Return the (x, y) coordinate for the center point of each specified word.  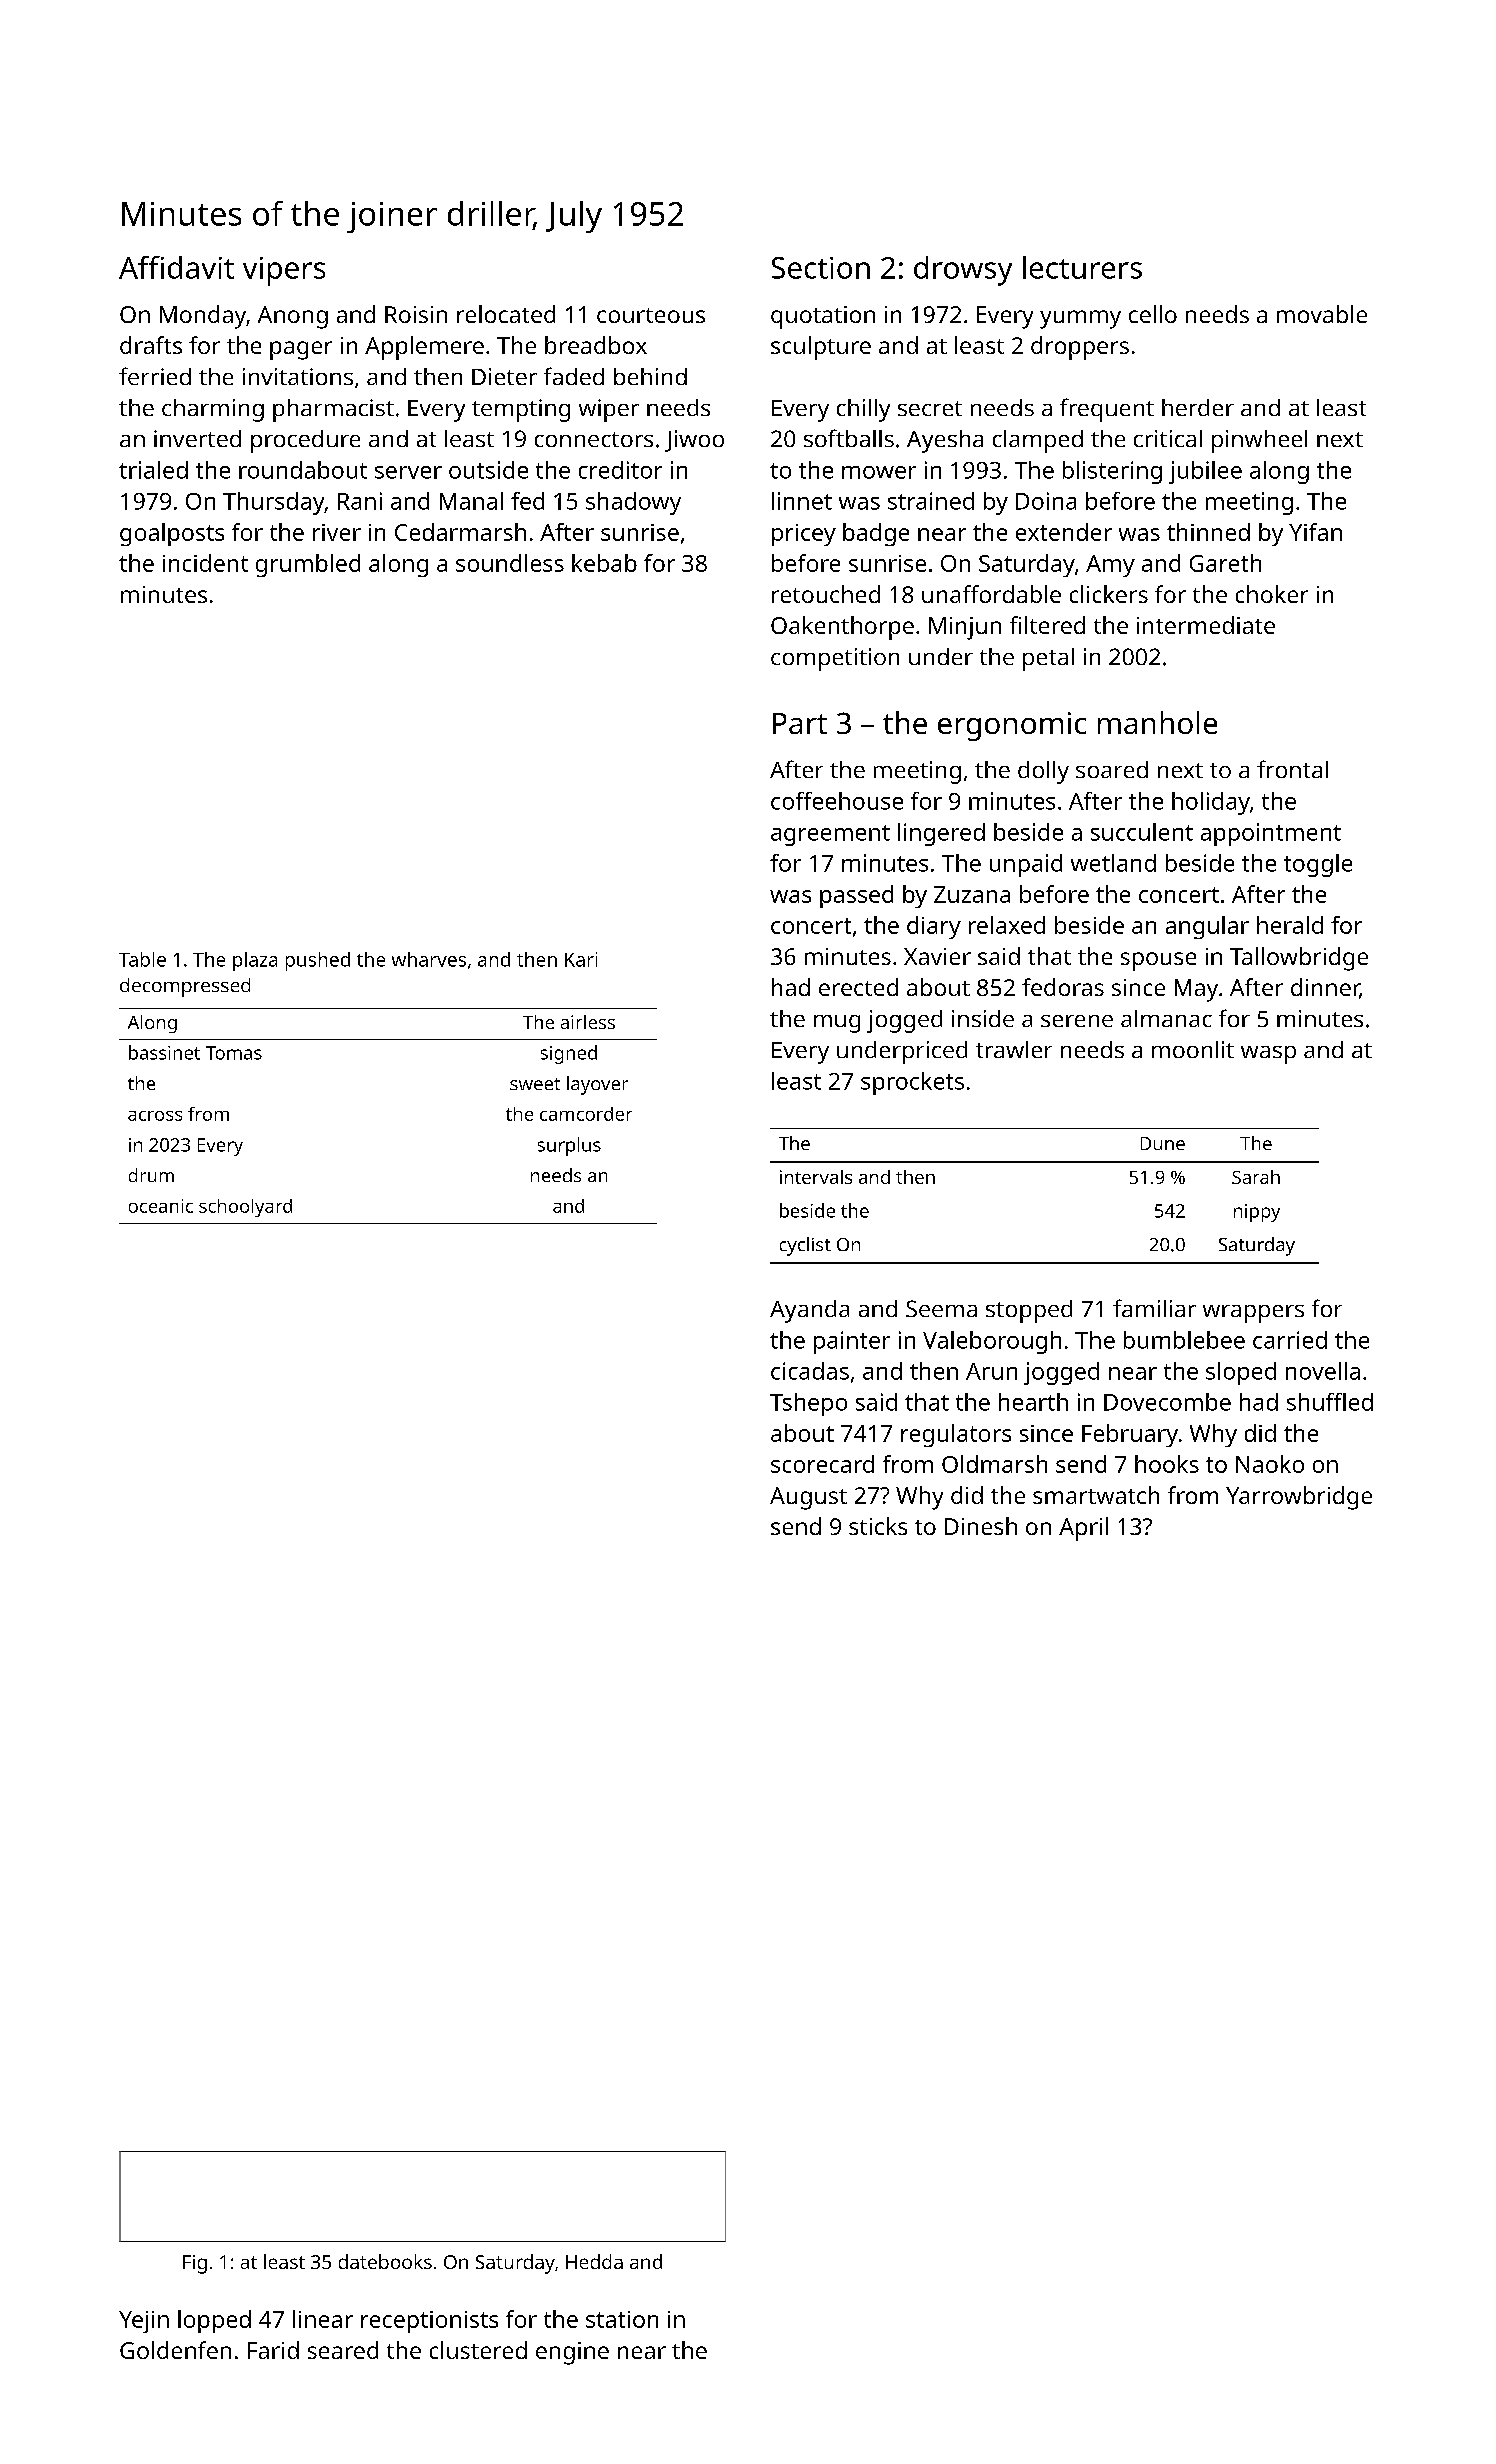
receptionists (429, 2322)
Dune (1163, 1143)
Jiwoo (694, 441)
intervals (816, 1177)
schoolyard (245, 1208)
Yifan (1315, 532)
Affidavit (176, 267)
